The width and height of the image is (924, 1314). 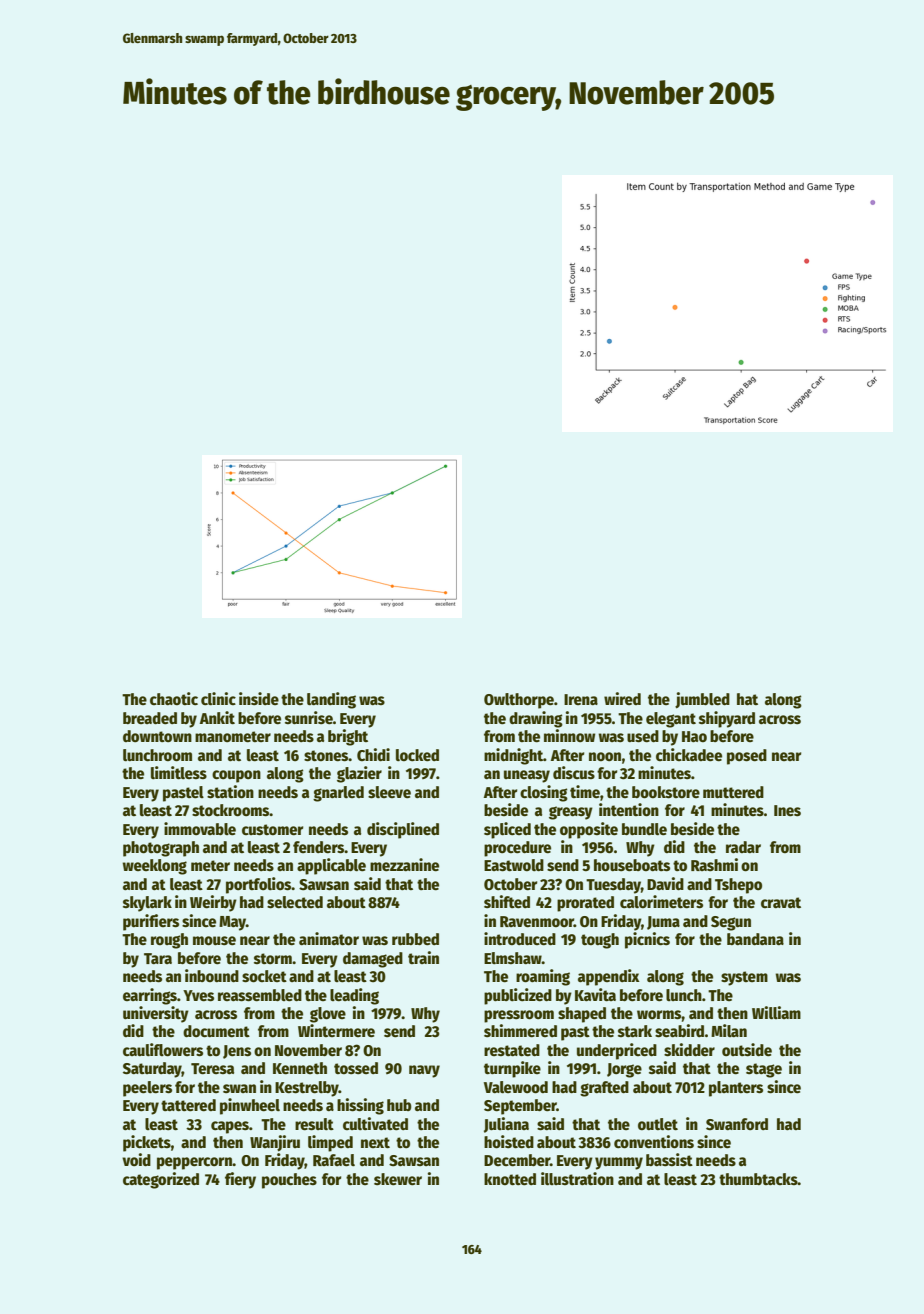 I want to click on downtown, so click(x=157, y=736).
